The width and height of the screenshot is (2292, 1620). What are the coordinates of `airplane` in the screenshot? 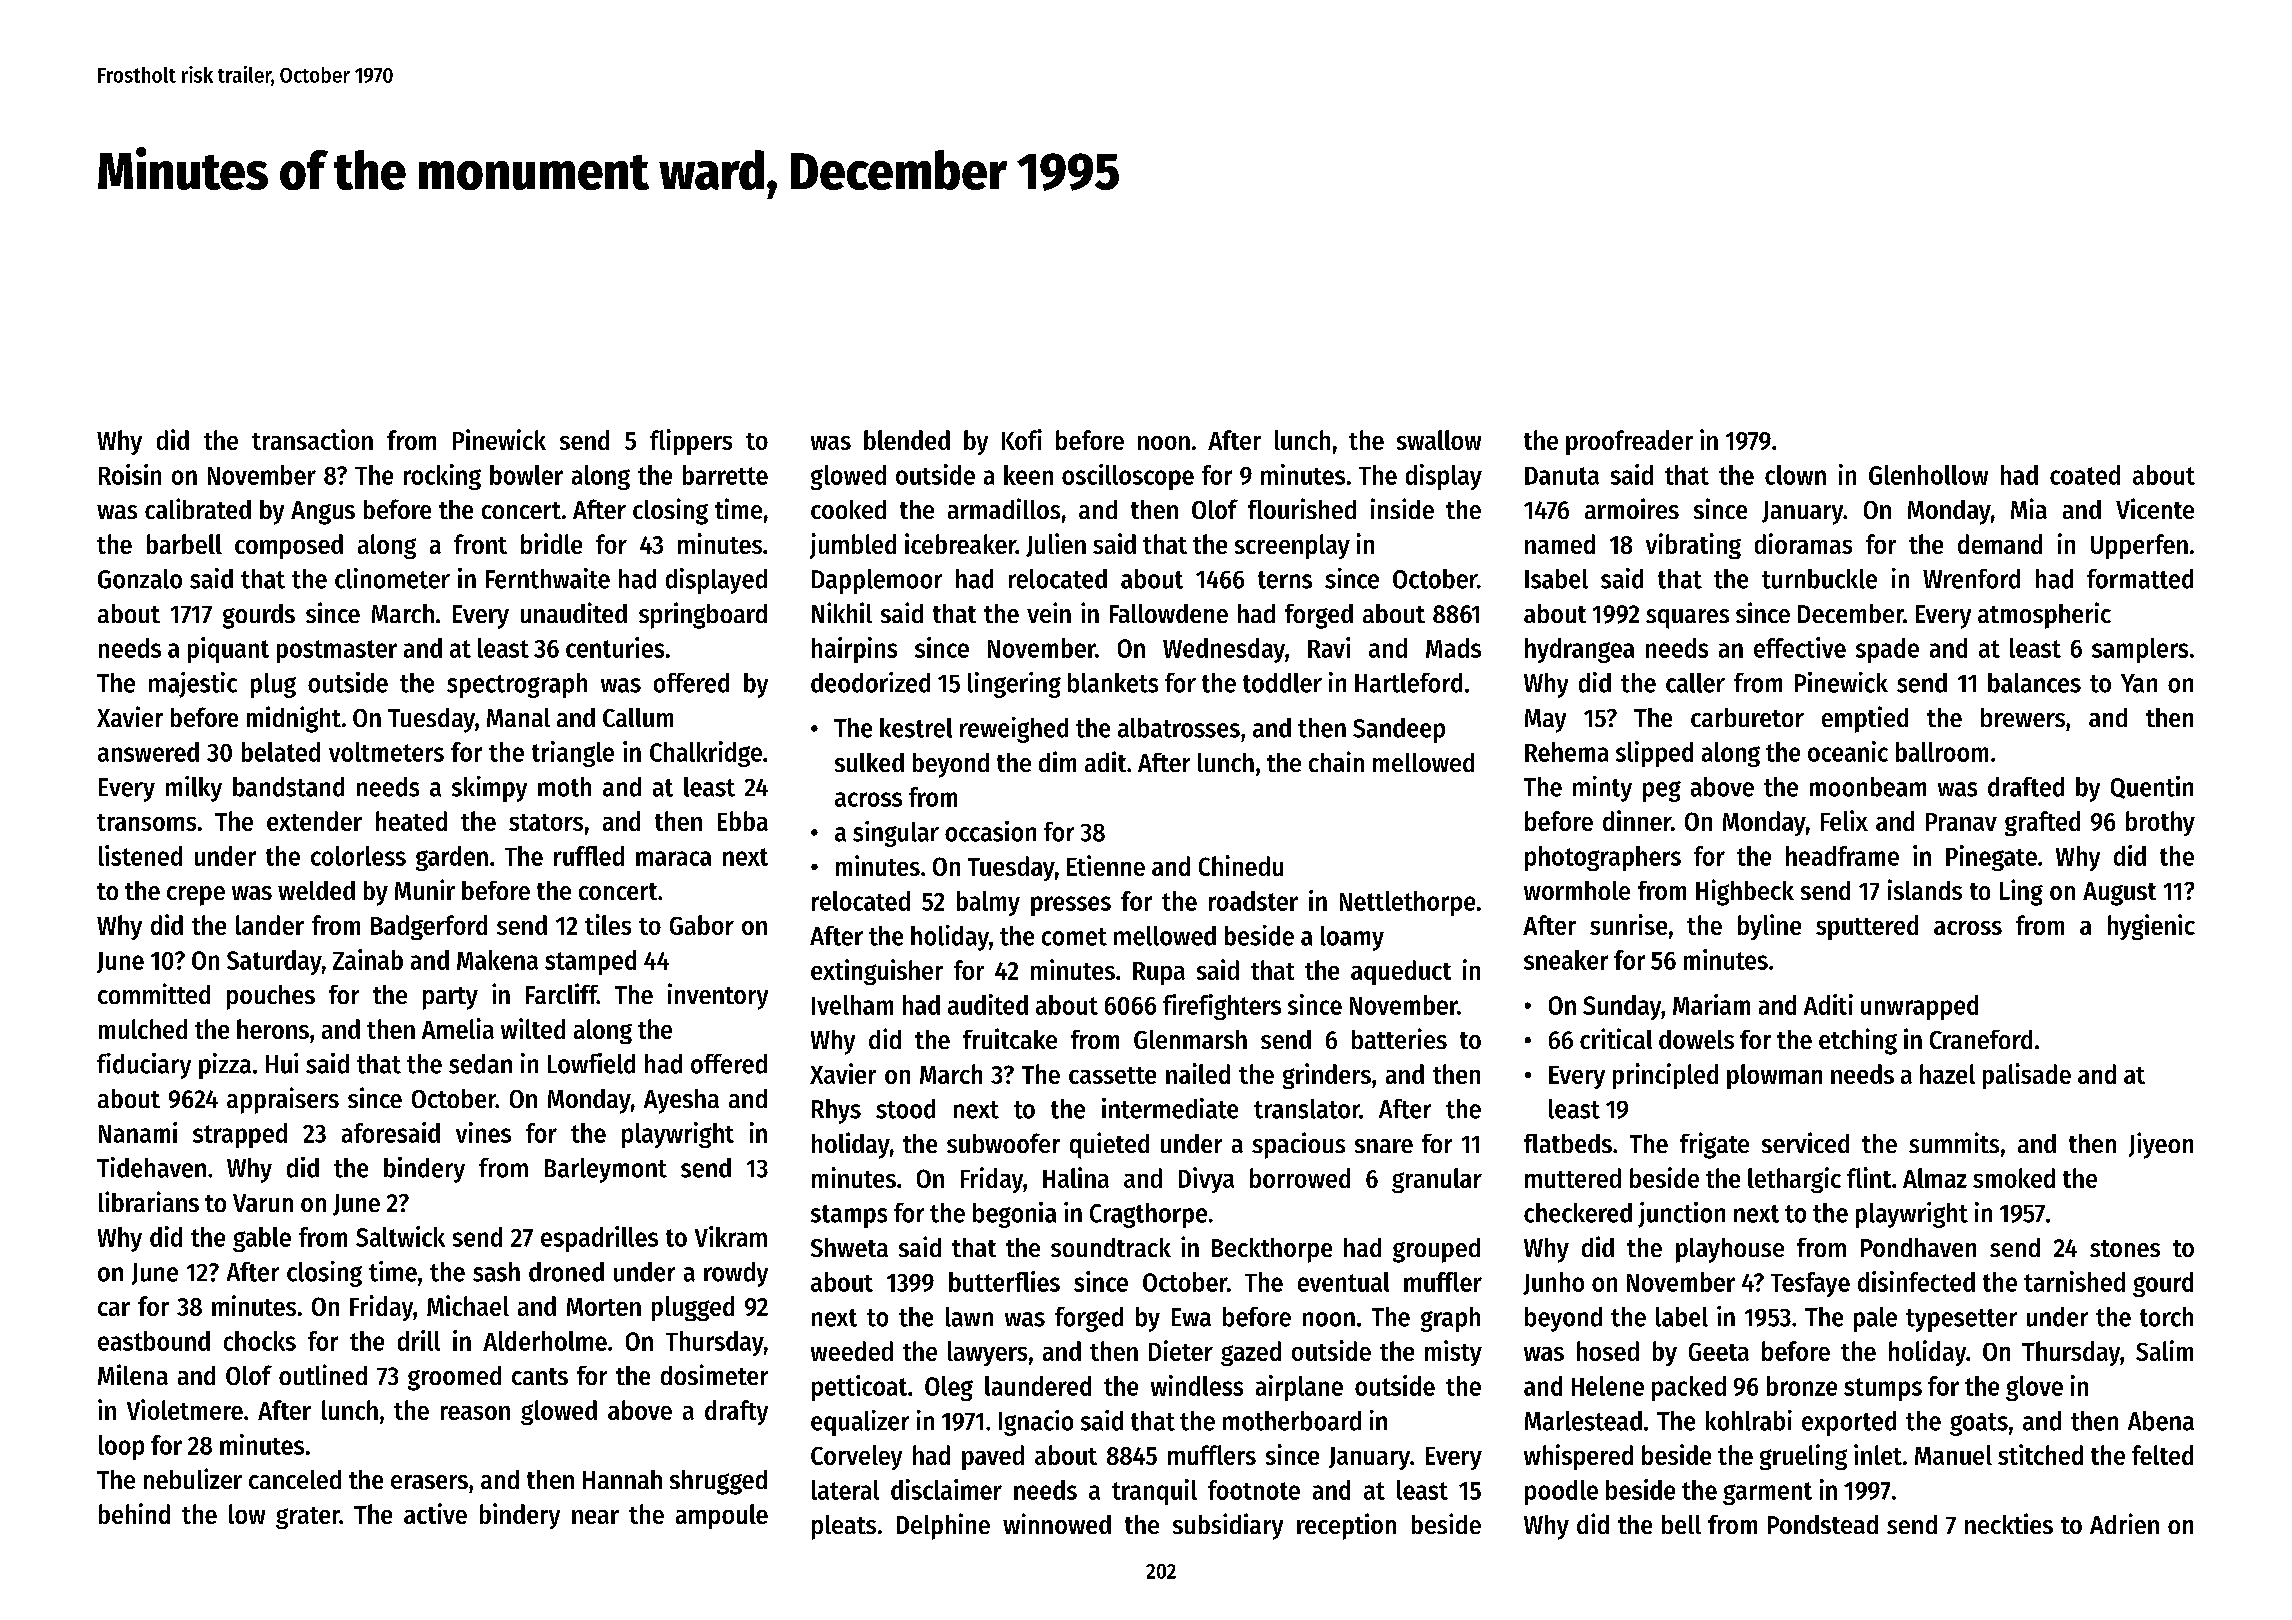 It's located at (1299, 1388).
